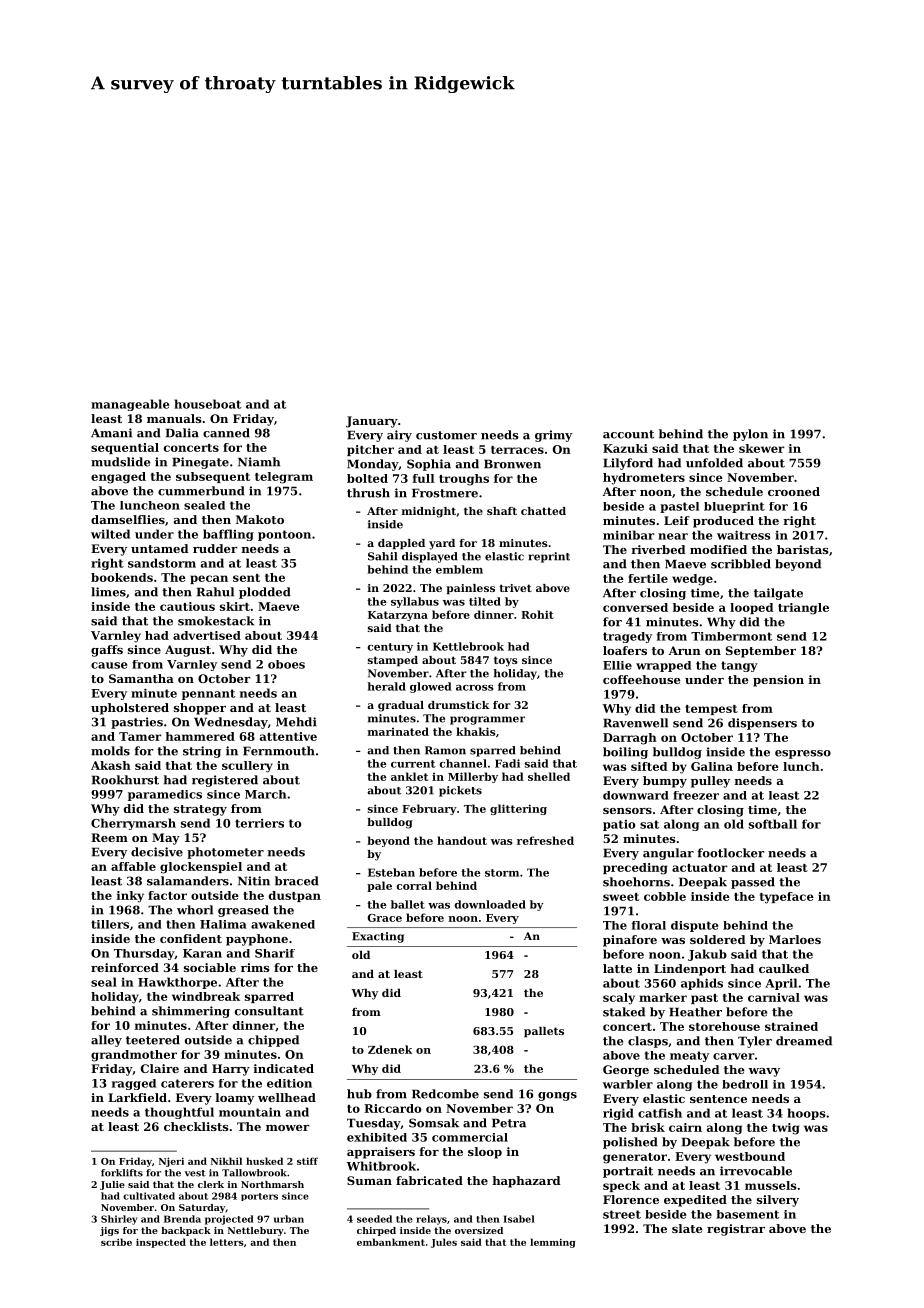 The width and height of the image is (924, 1308). What do you see at coordinates (549, 557) in the image?
I see `reprint` at bounding box center [549, 557].
